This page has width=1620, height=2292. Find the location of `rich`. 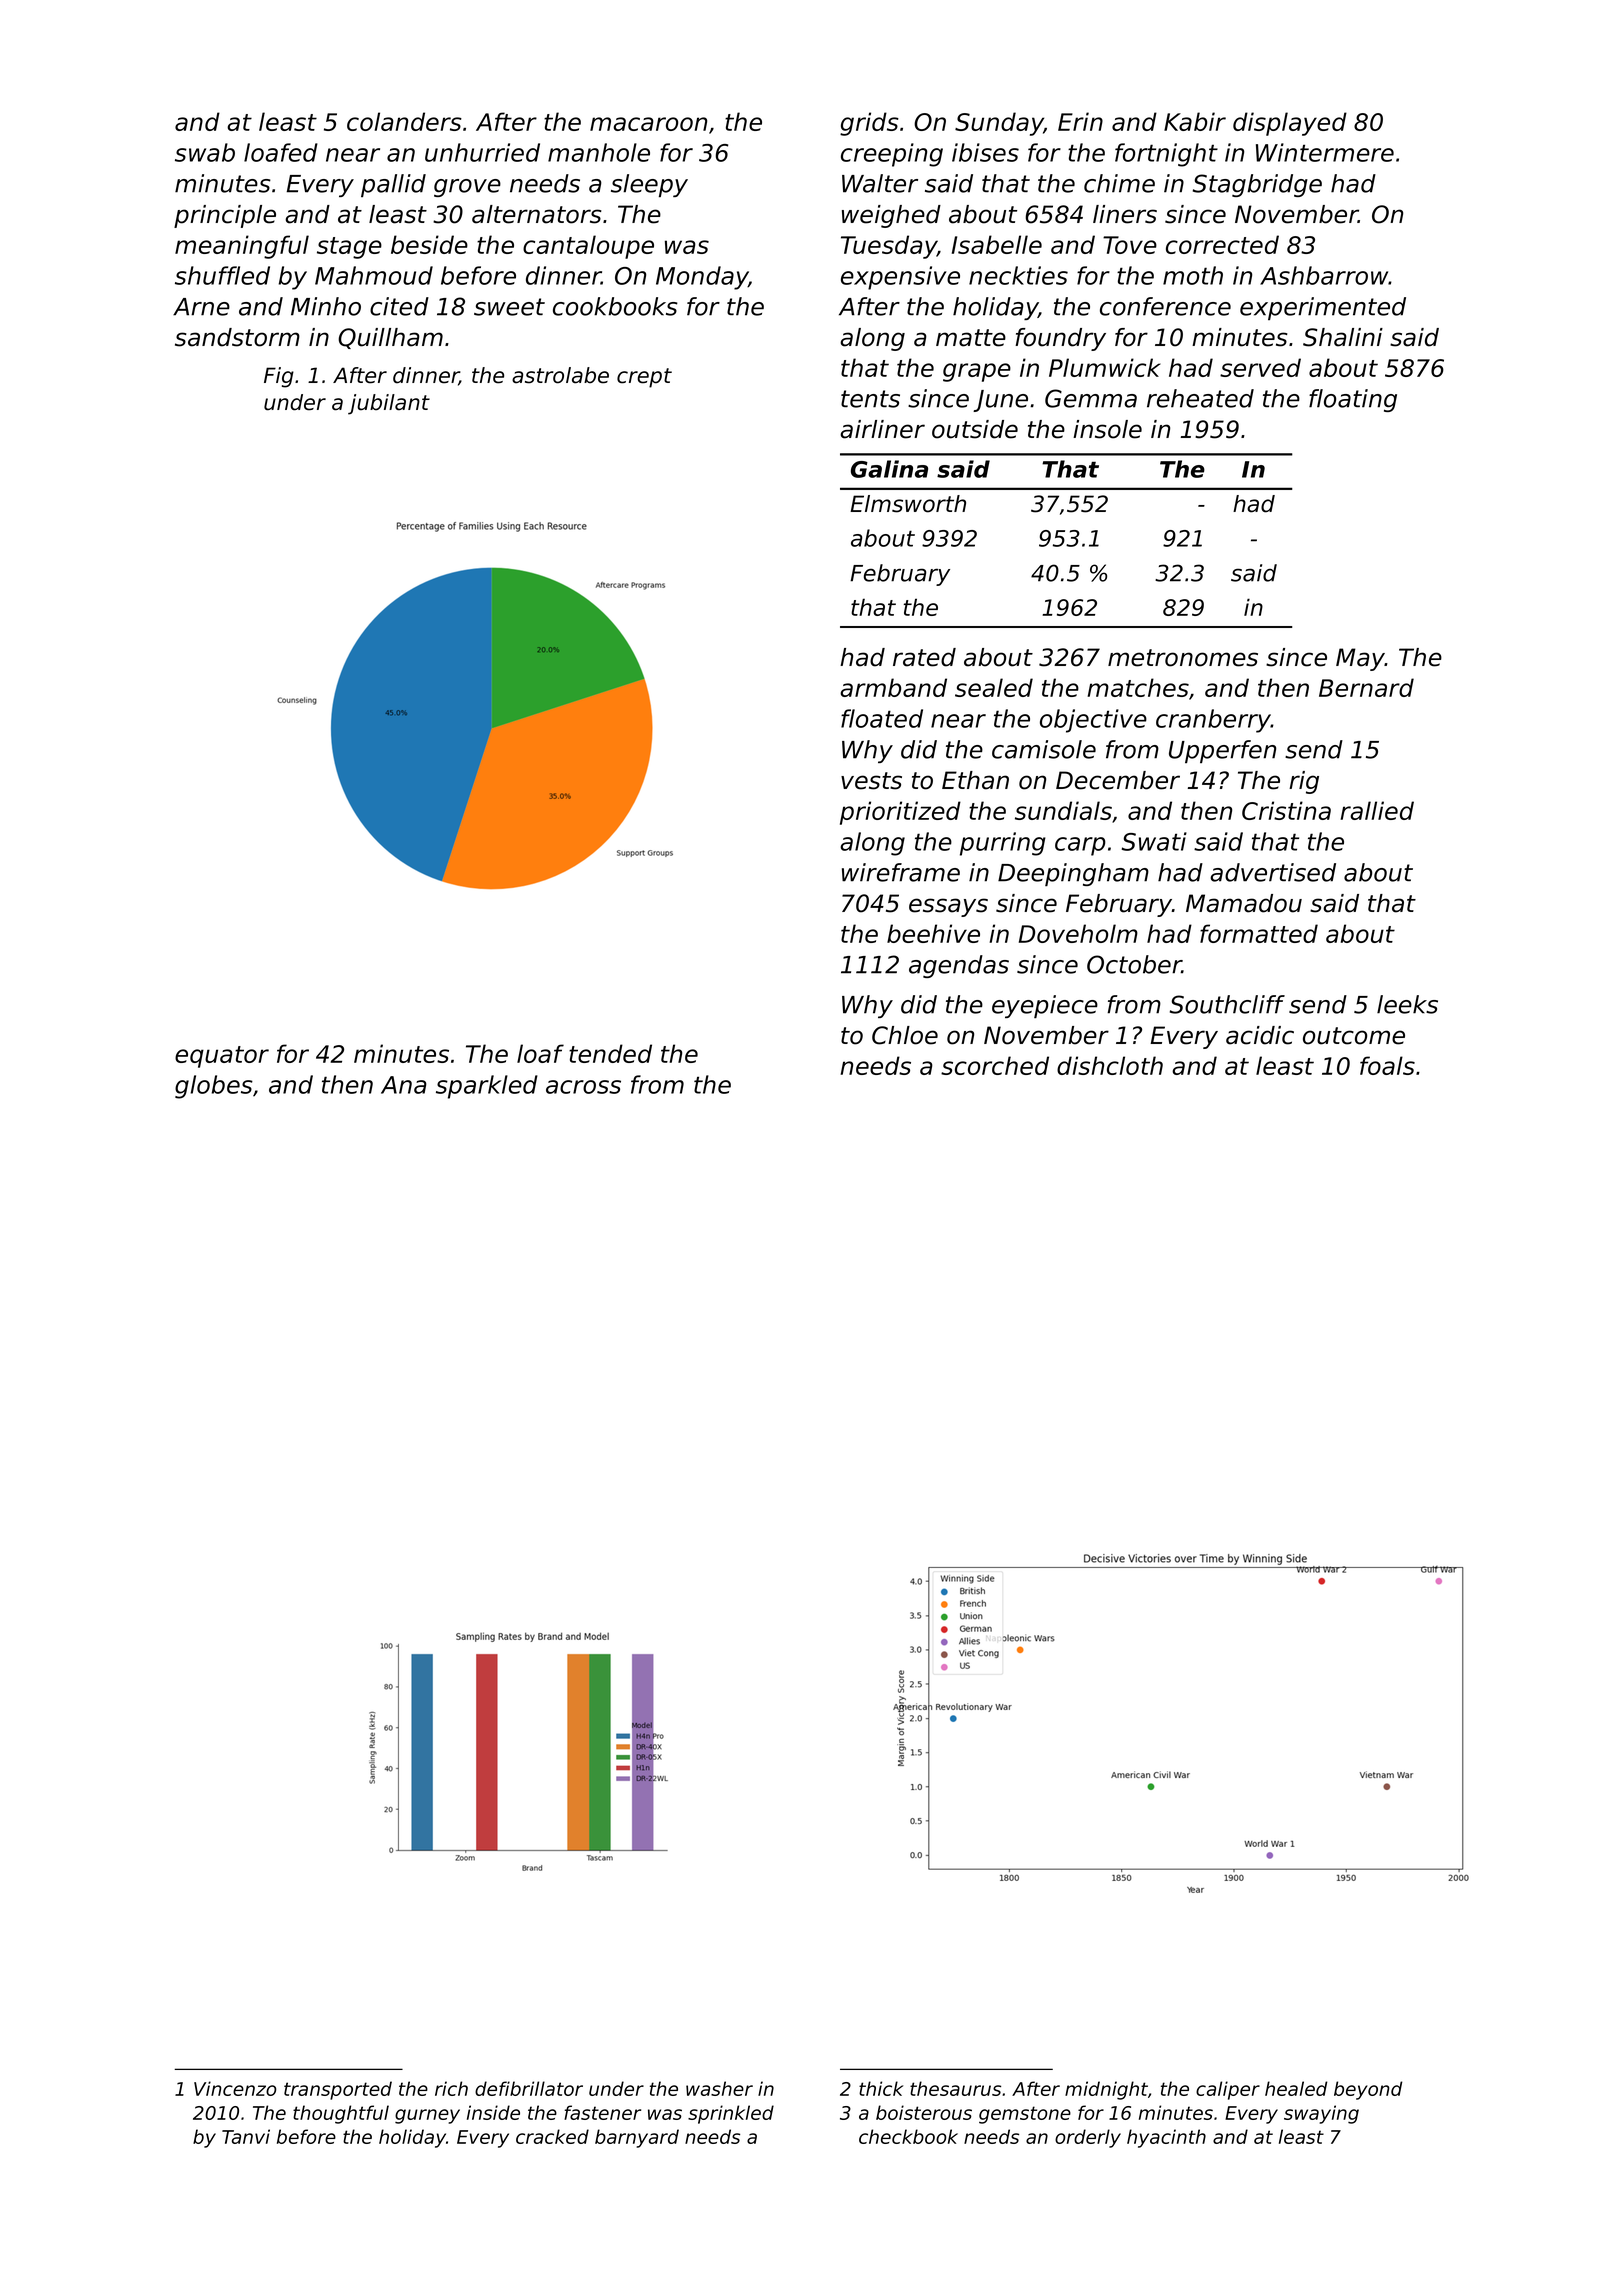

rich is located at coordinates (451, 2088).
